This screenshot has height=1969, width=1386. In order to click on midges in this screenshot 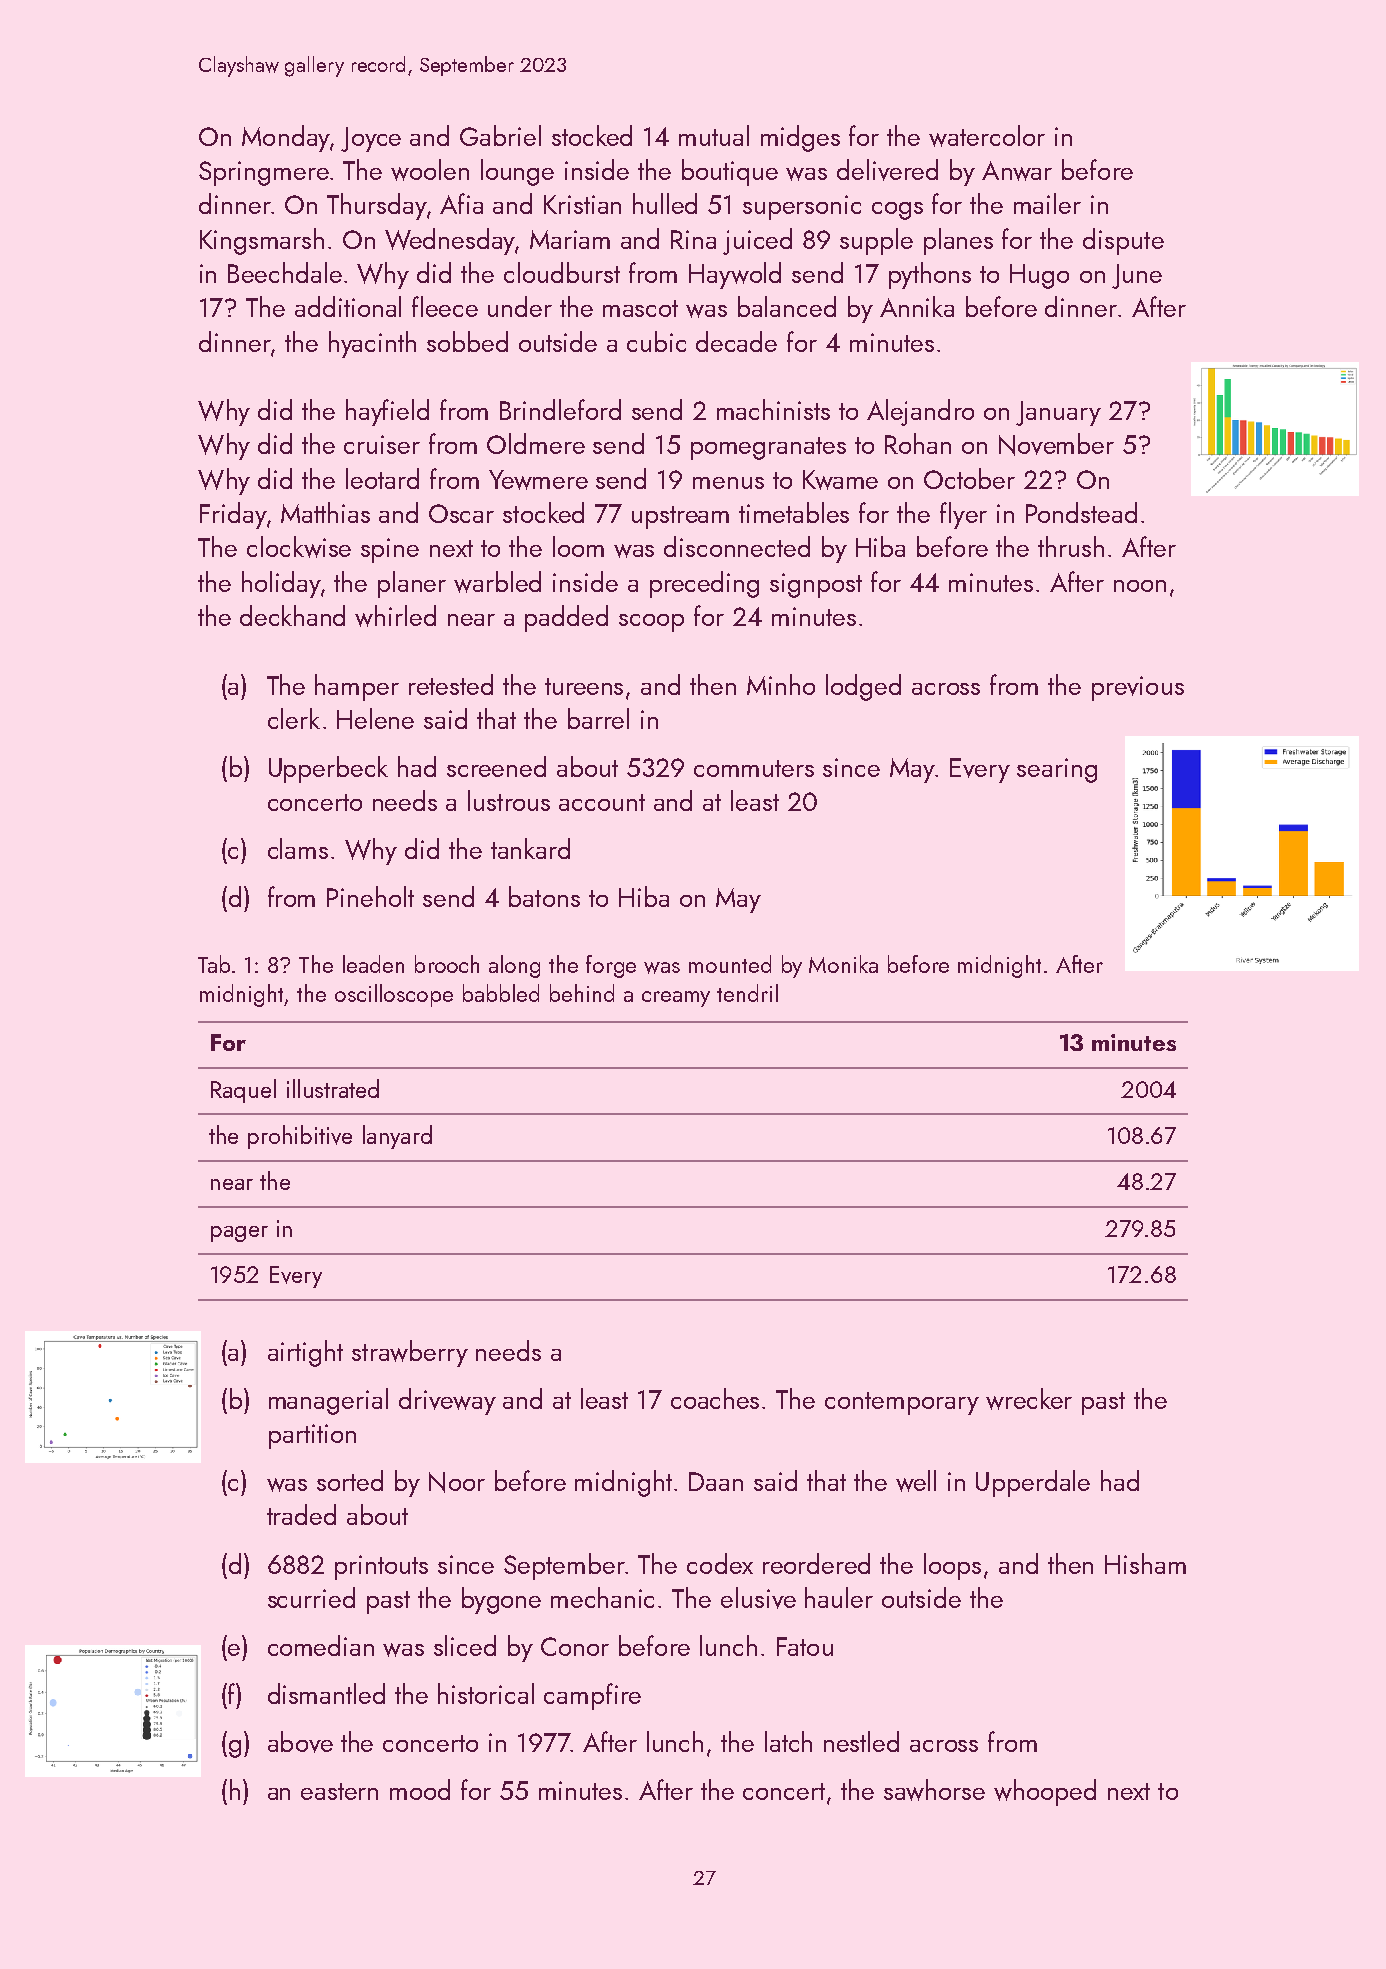, I will do `click(800, 138)`.
